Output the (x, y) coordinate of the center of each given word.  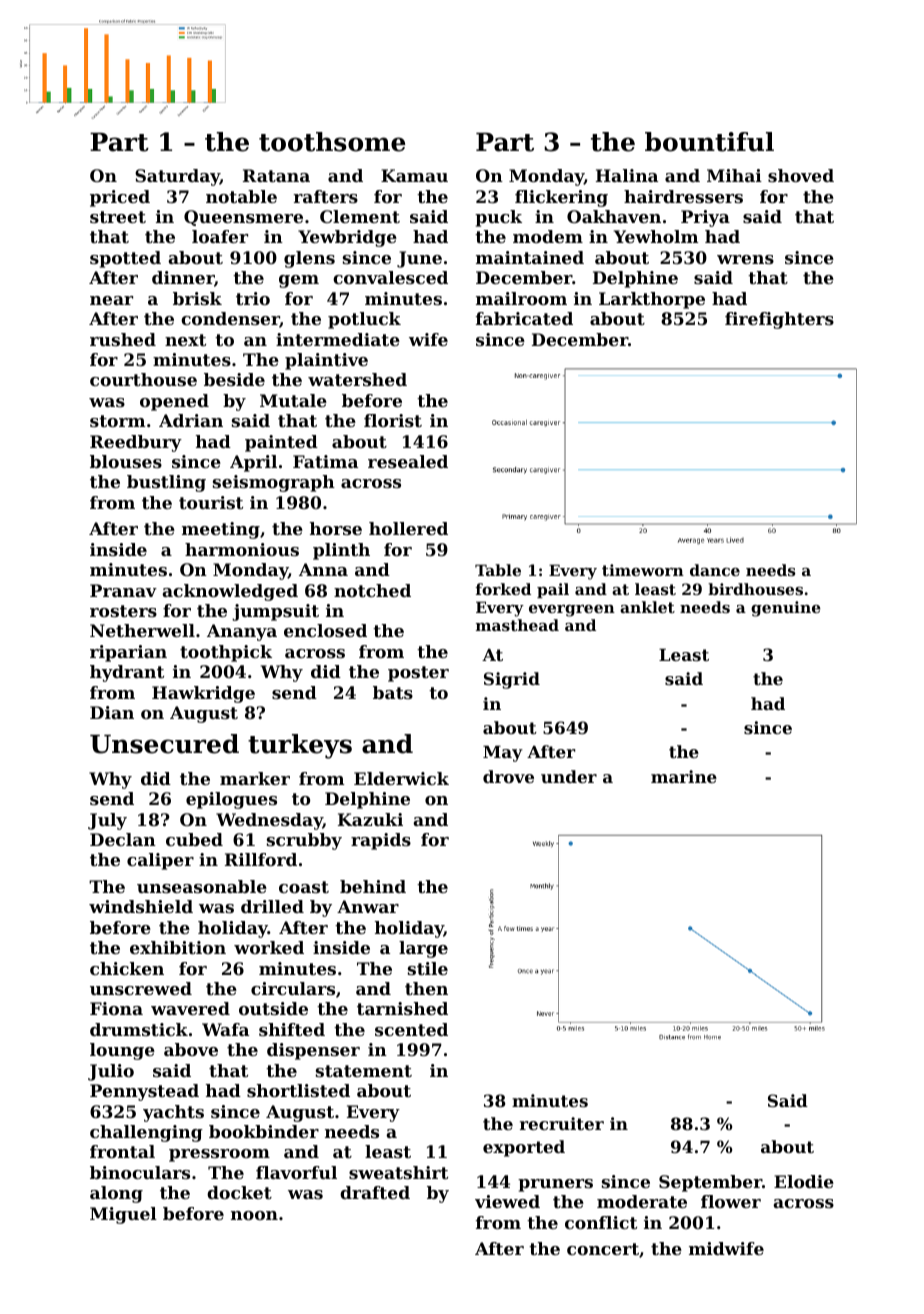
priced (120, 198)
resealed (408, 461)
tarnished (402, 1008)
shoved (801, 175)
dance (715, 570)
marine (684, 776)
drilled (272, 906)
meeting (221, 530)
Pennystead (144, 1092)
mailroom (521, 298)
